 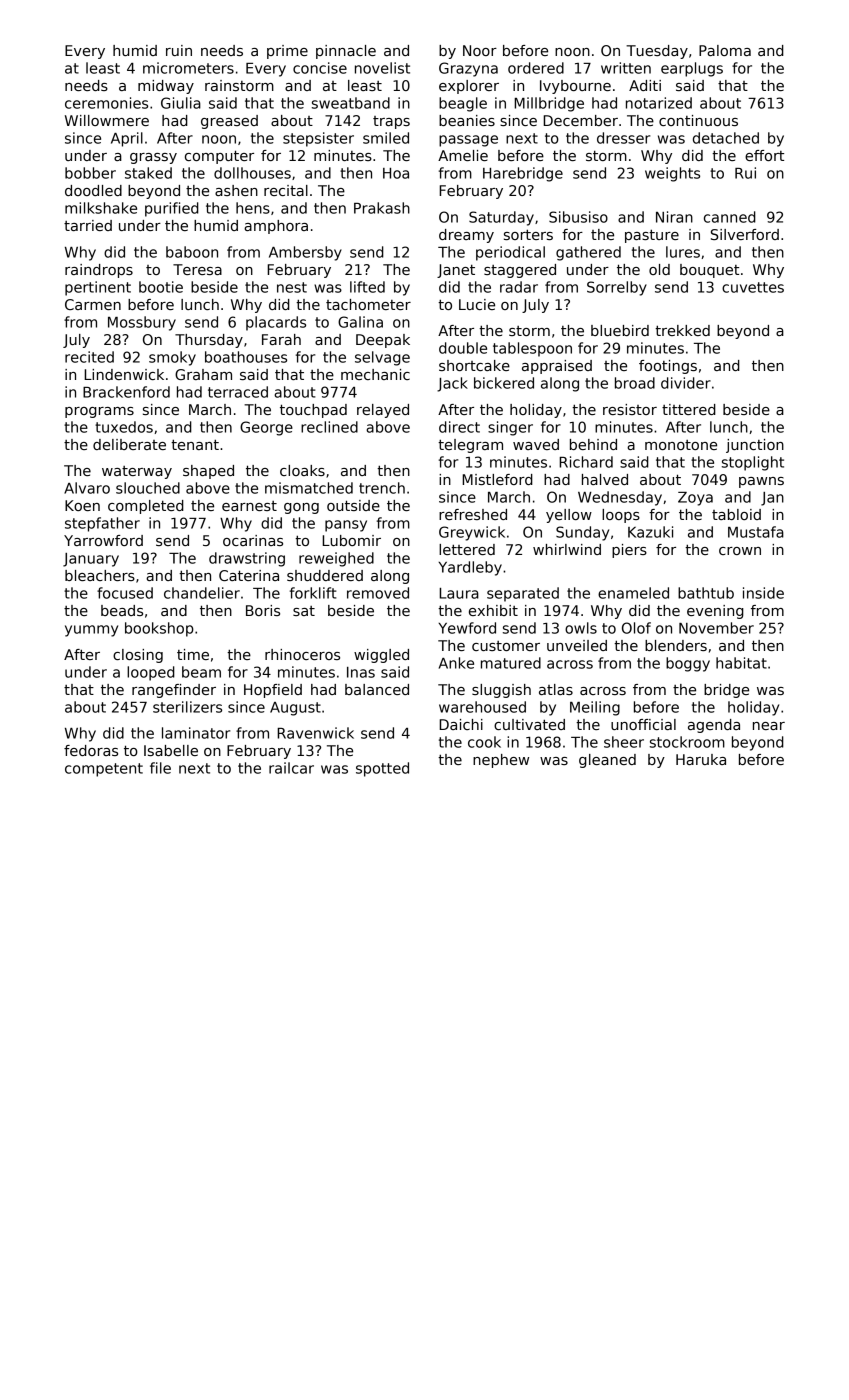 I want to click on Yewford, so click(x=467, y=628).
